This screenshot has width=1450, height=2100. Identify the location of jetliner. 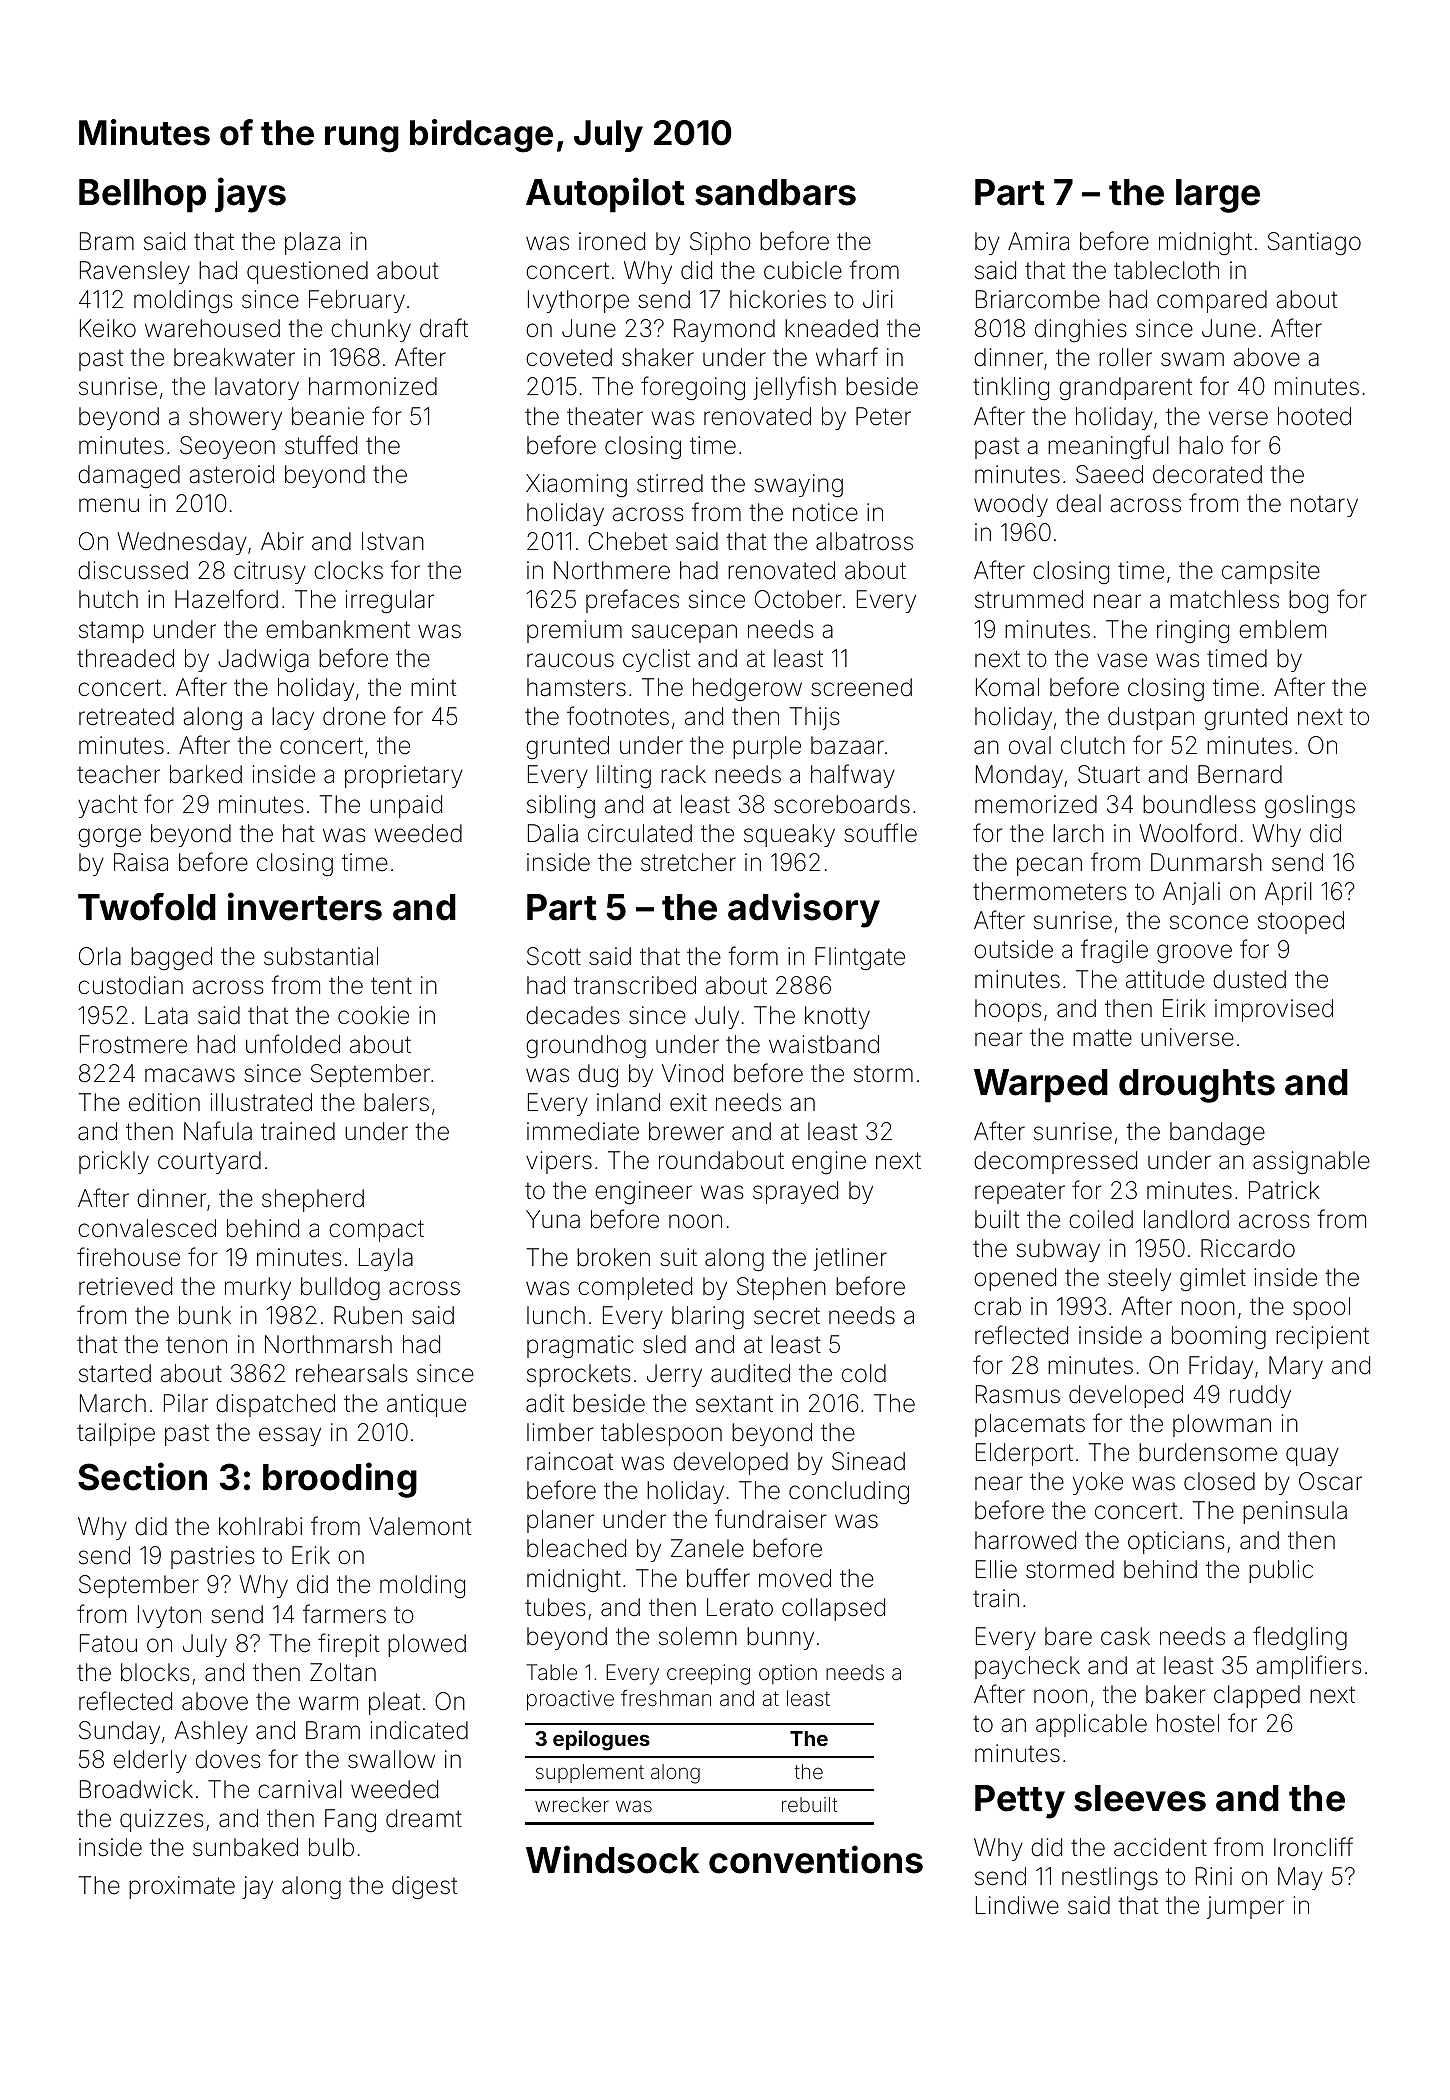
(850, 1259).
